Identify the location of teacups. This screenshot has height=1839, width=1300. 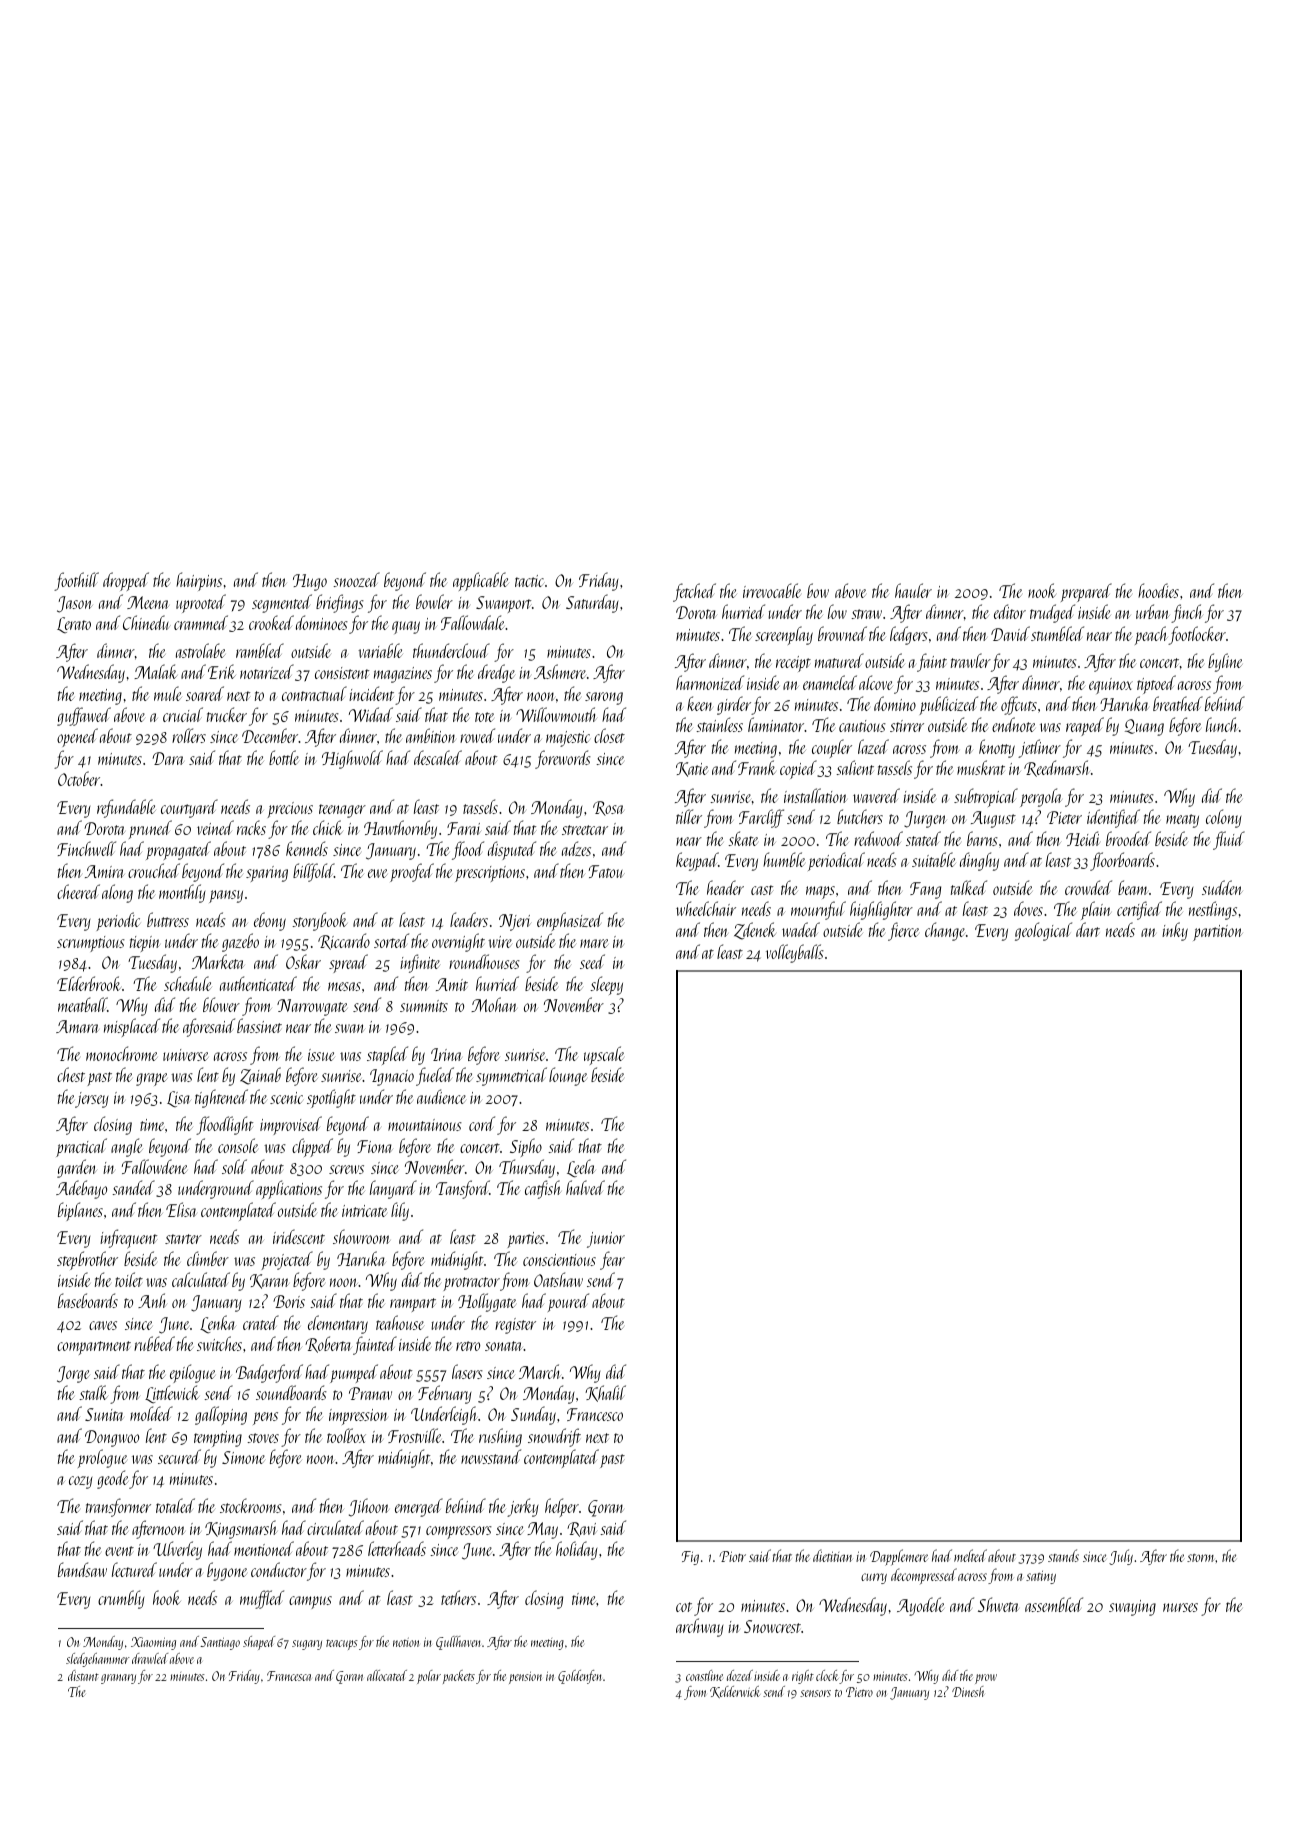
(342, 1645).
